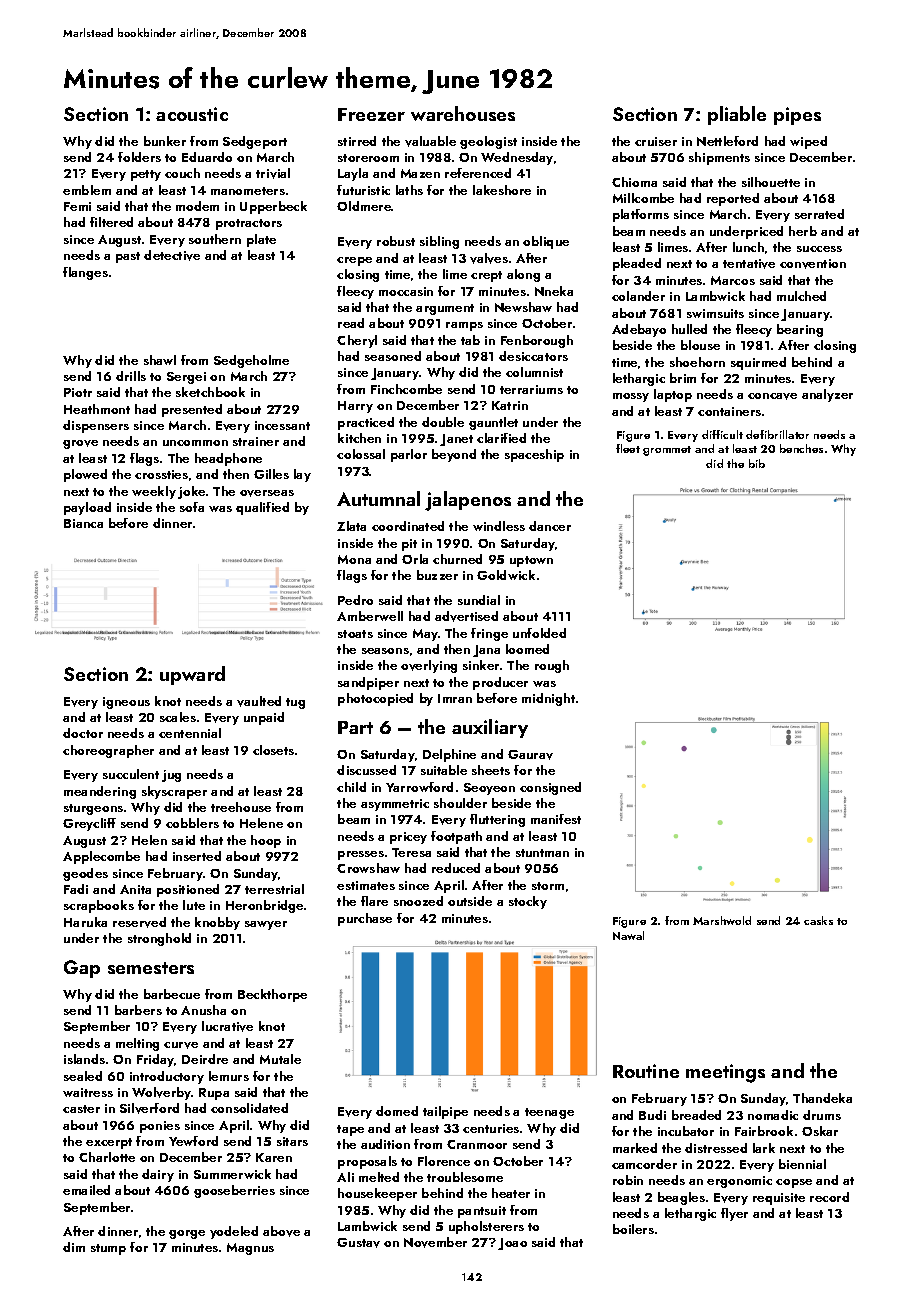 The image size is (924, 1308). Describe the element at coordinates (463, 113) in the screenshot. I see `warehouses` at that location.
